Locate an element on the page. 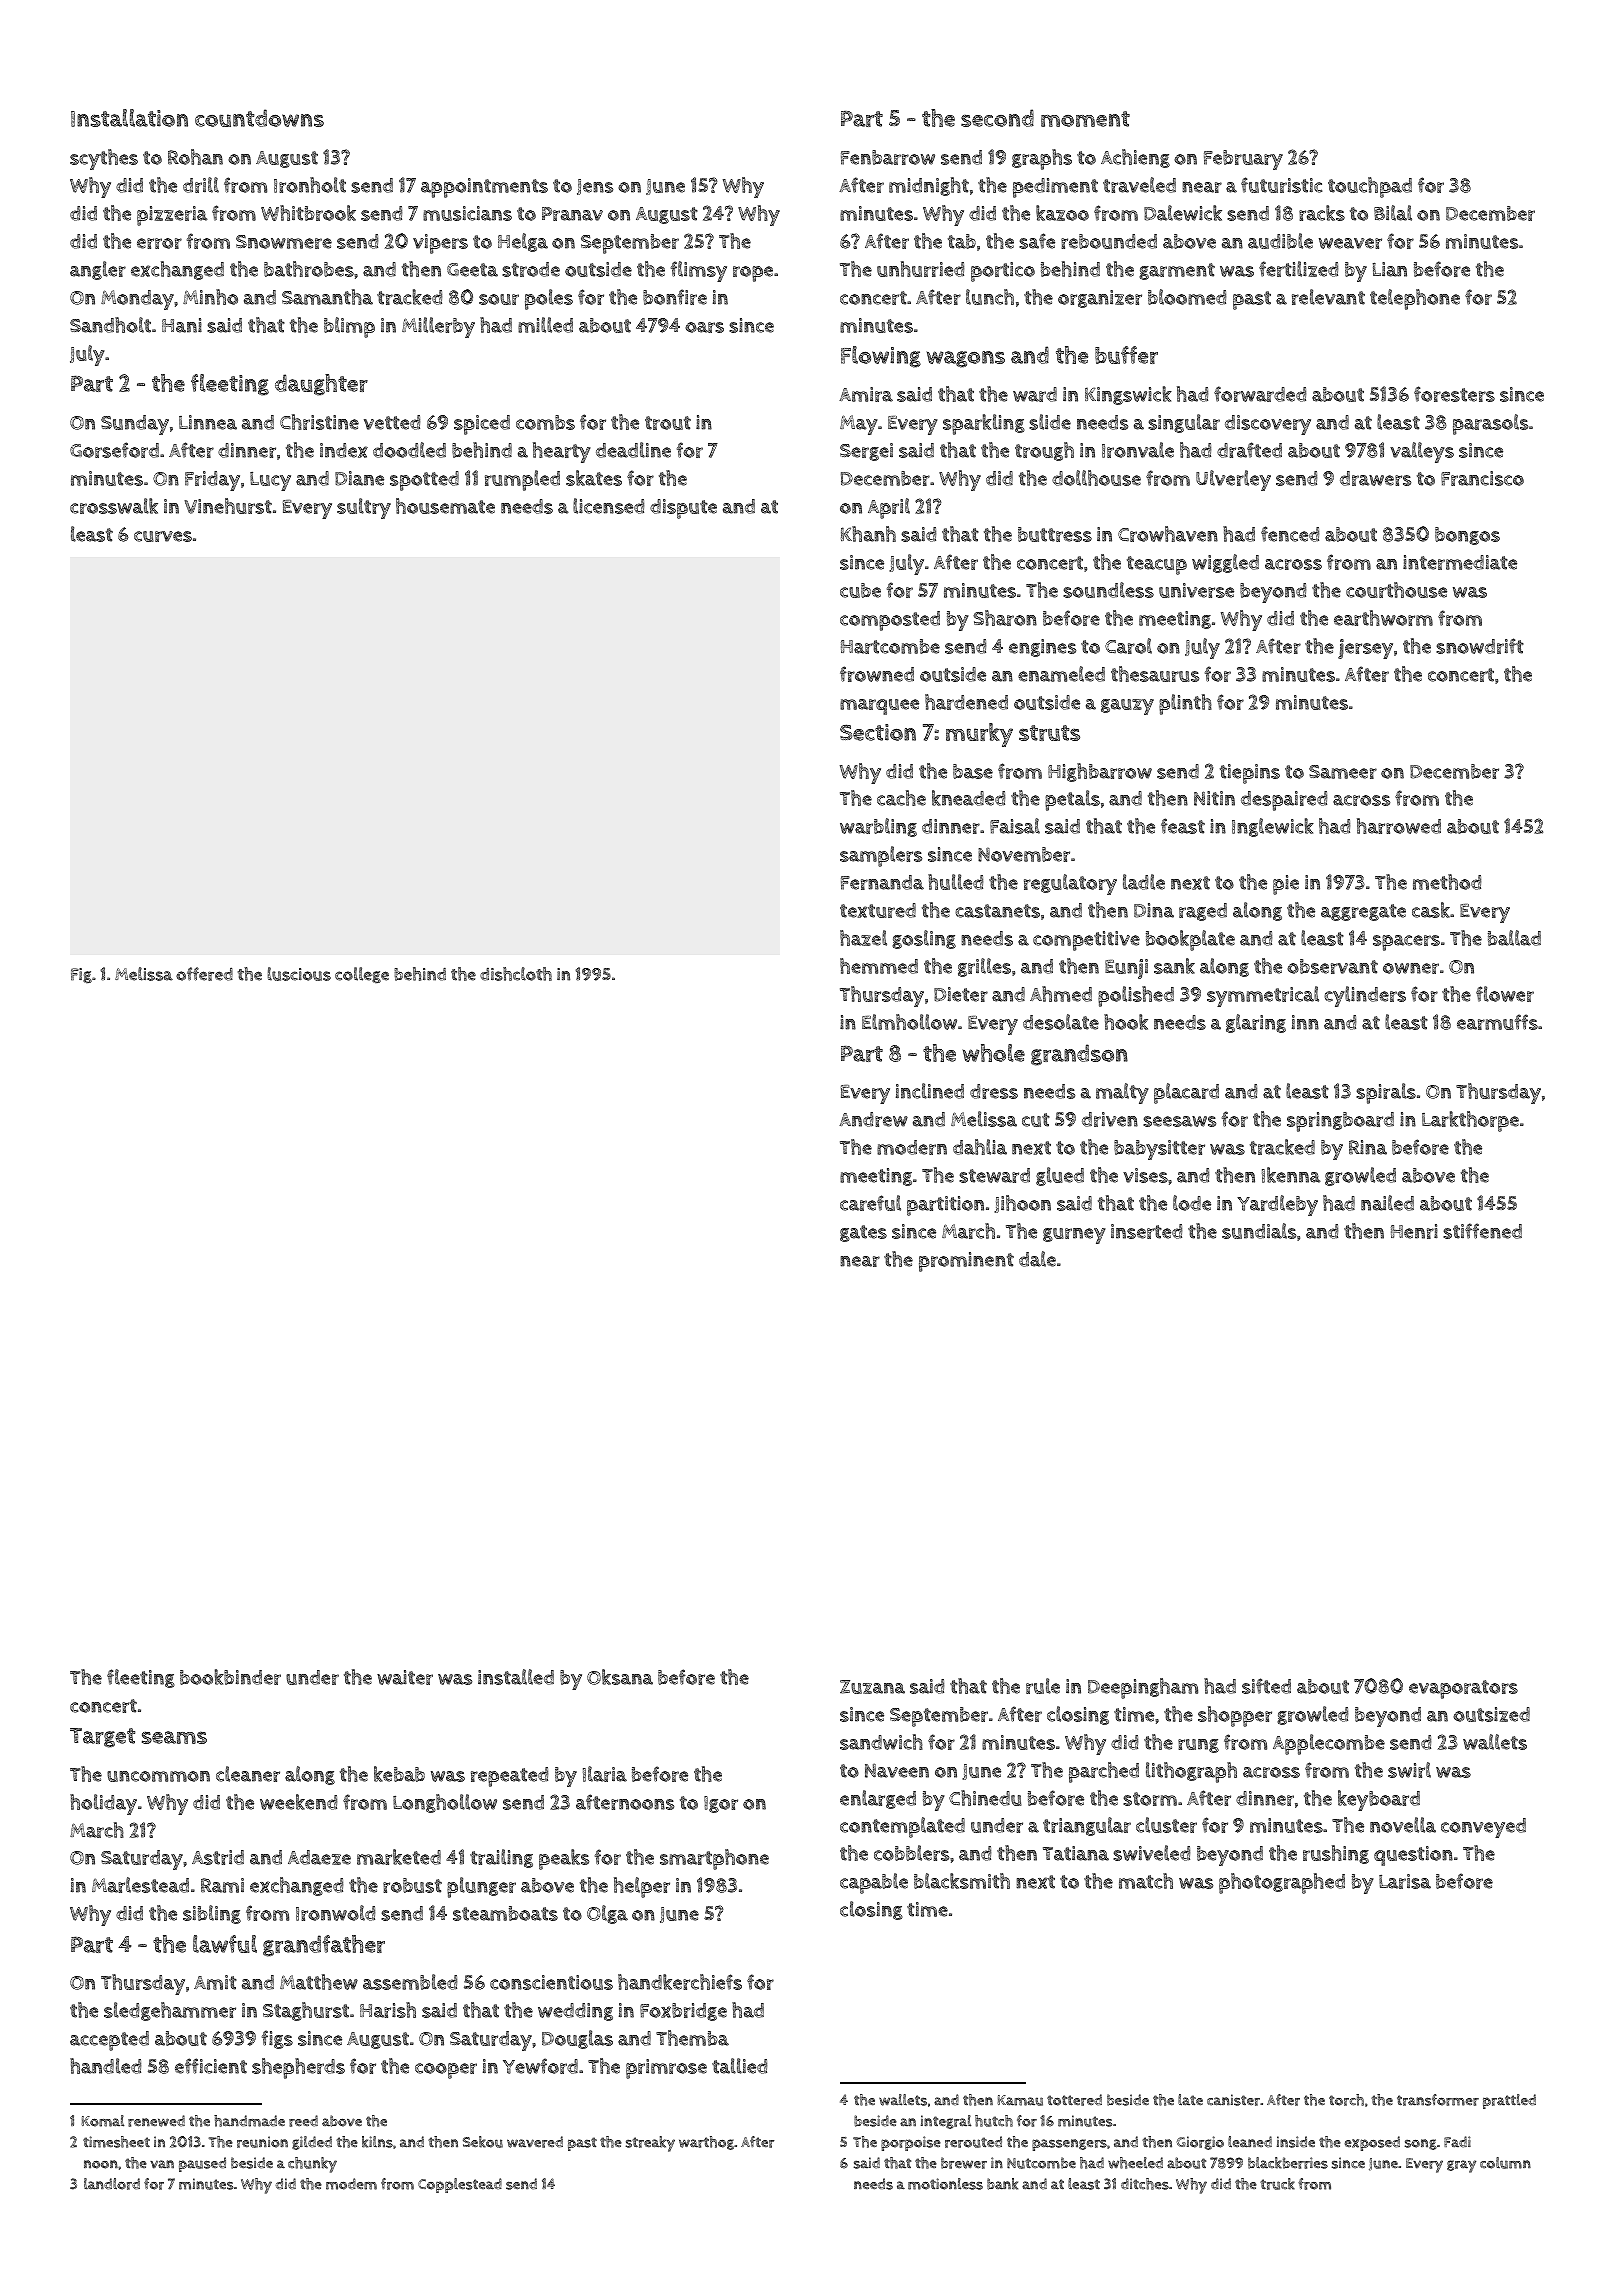  snowdrift is located at coordinates (1480, 646).
